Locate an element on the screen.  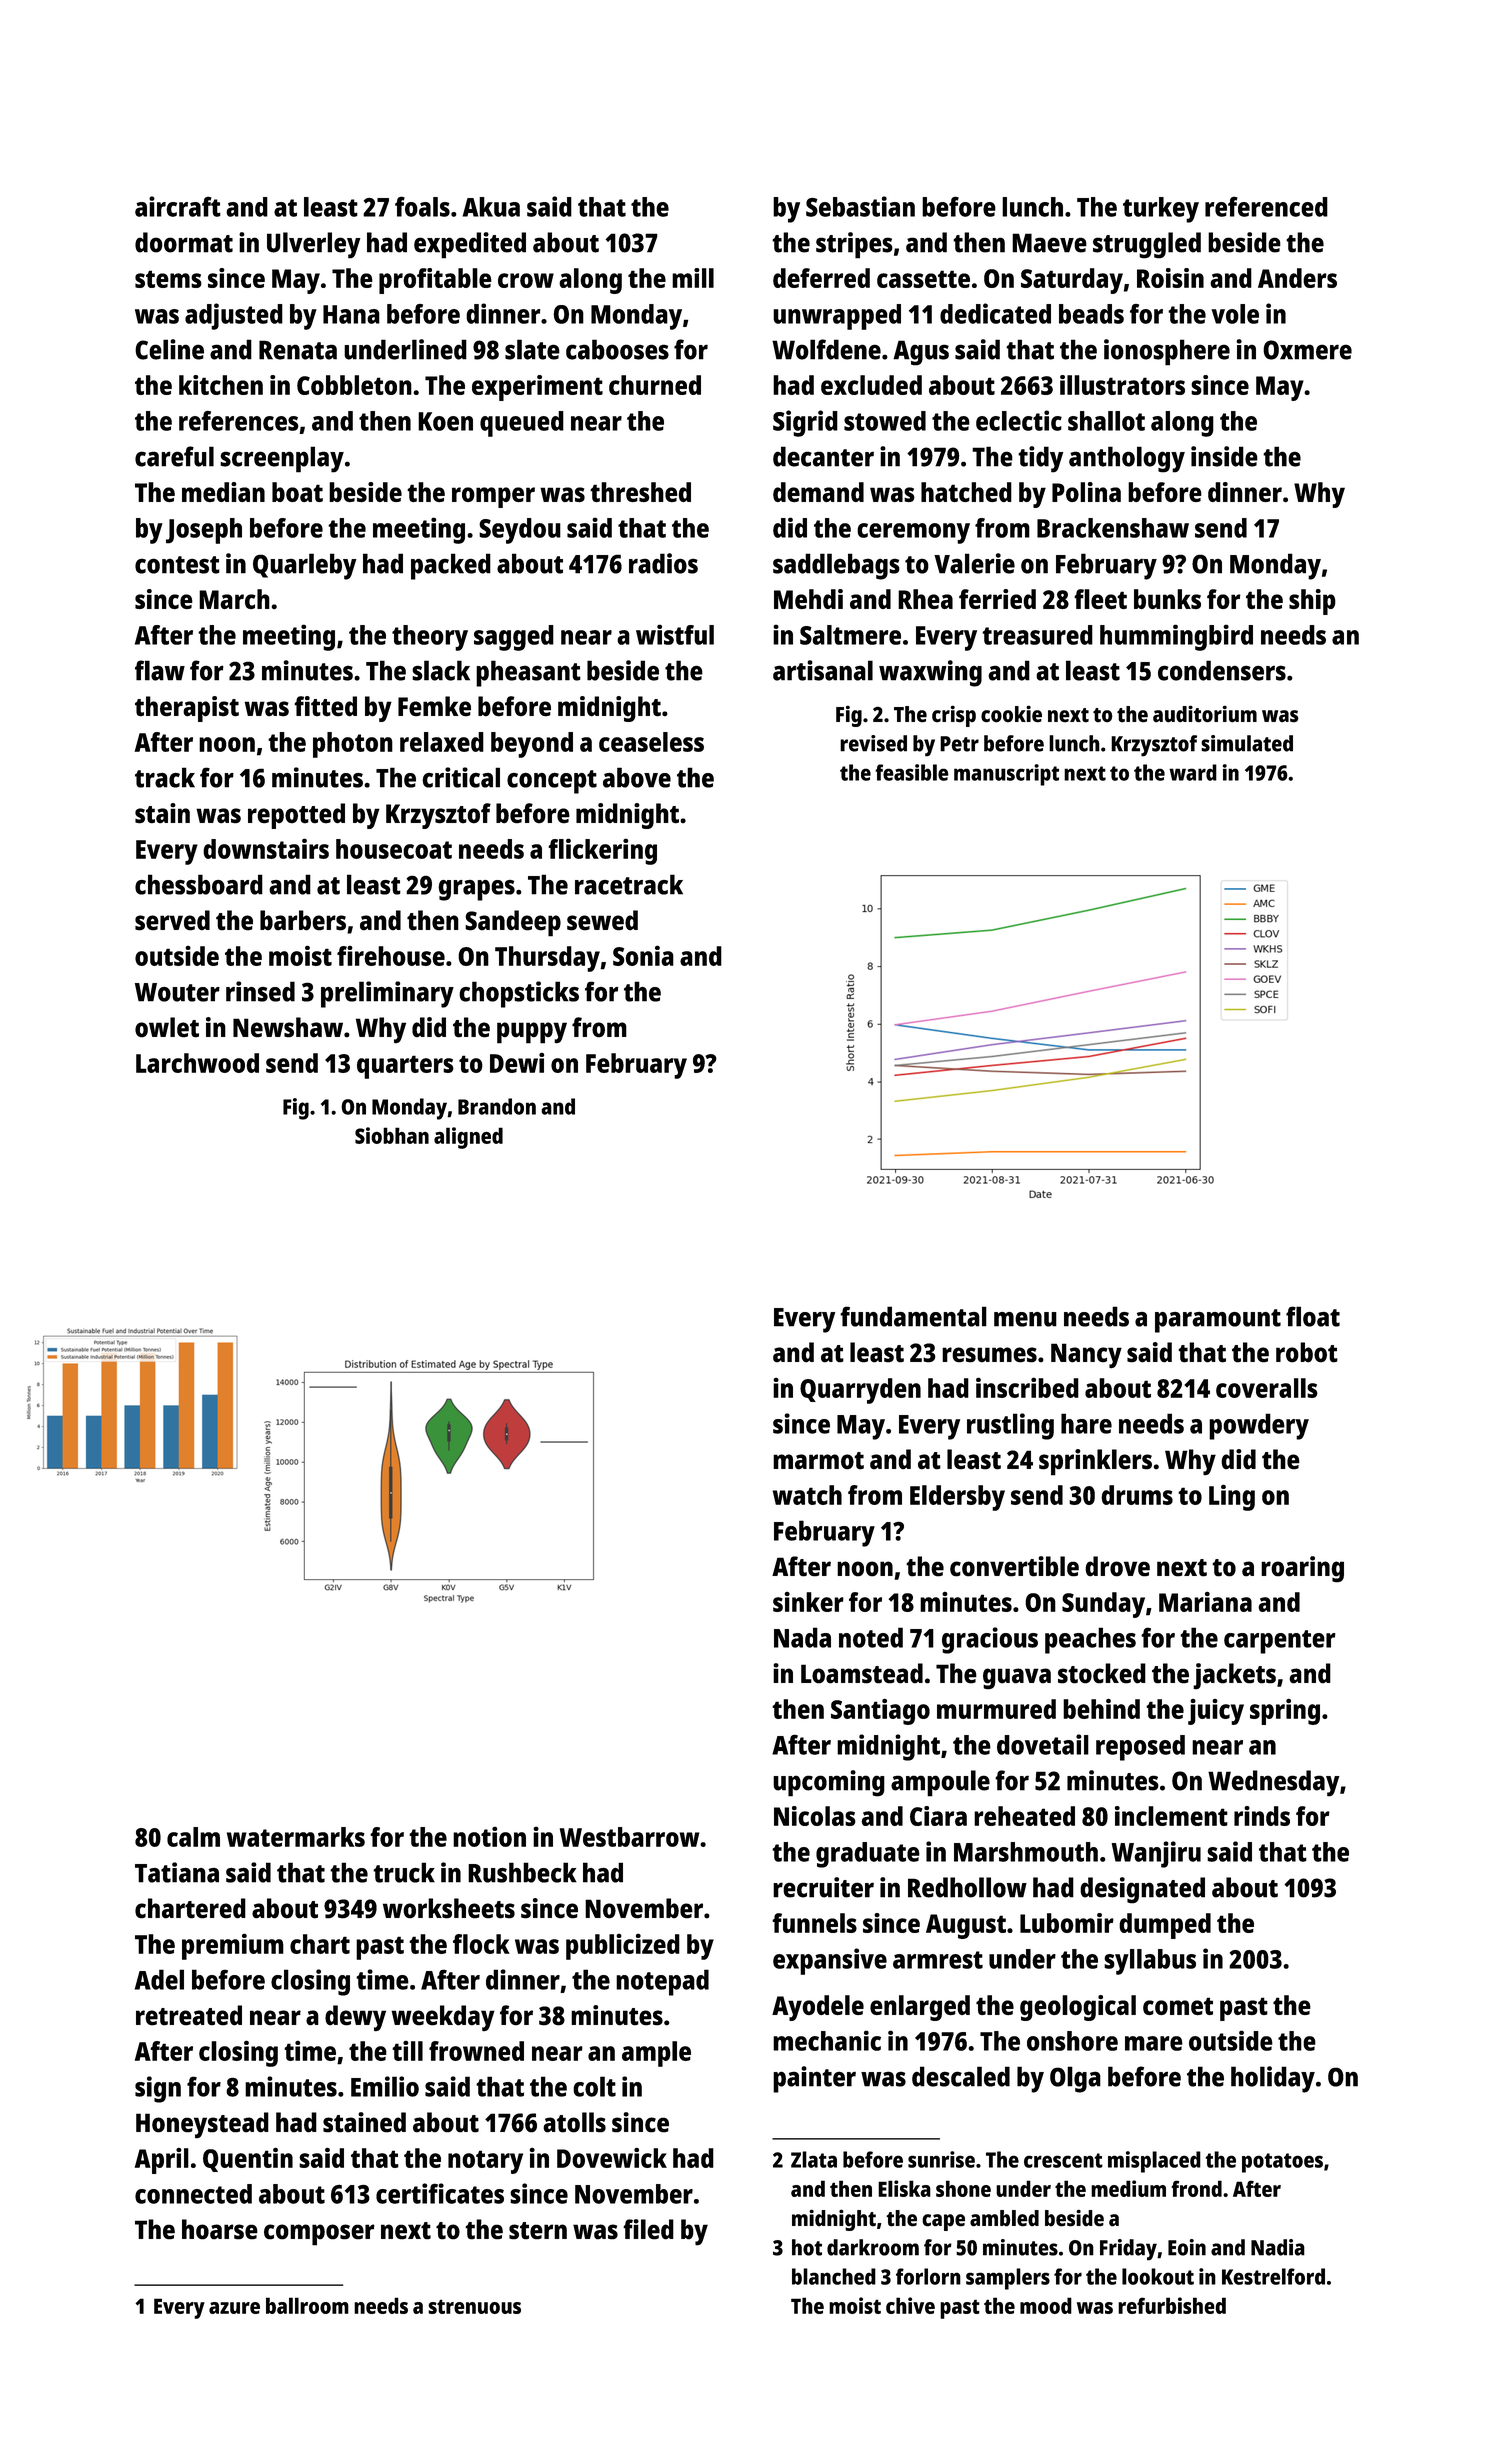
ship is located at coordinates (1312, 602).
